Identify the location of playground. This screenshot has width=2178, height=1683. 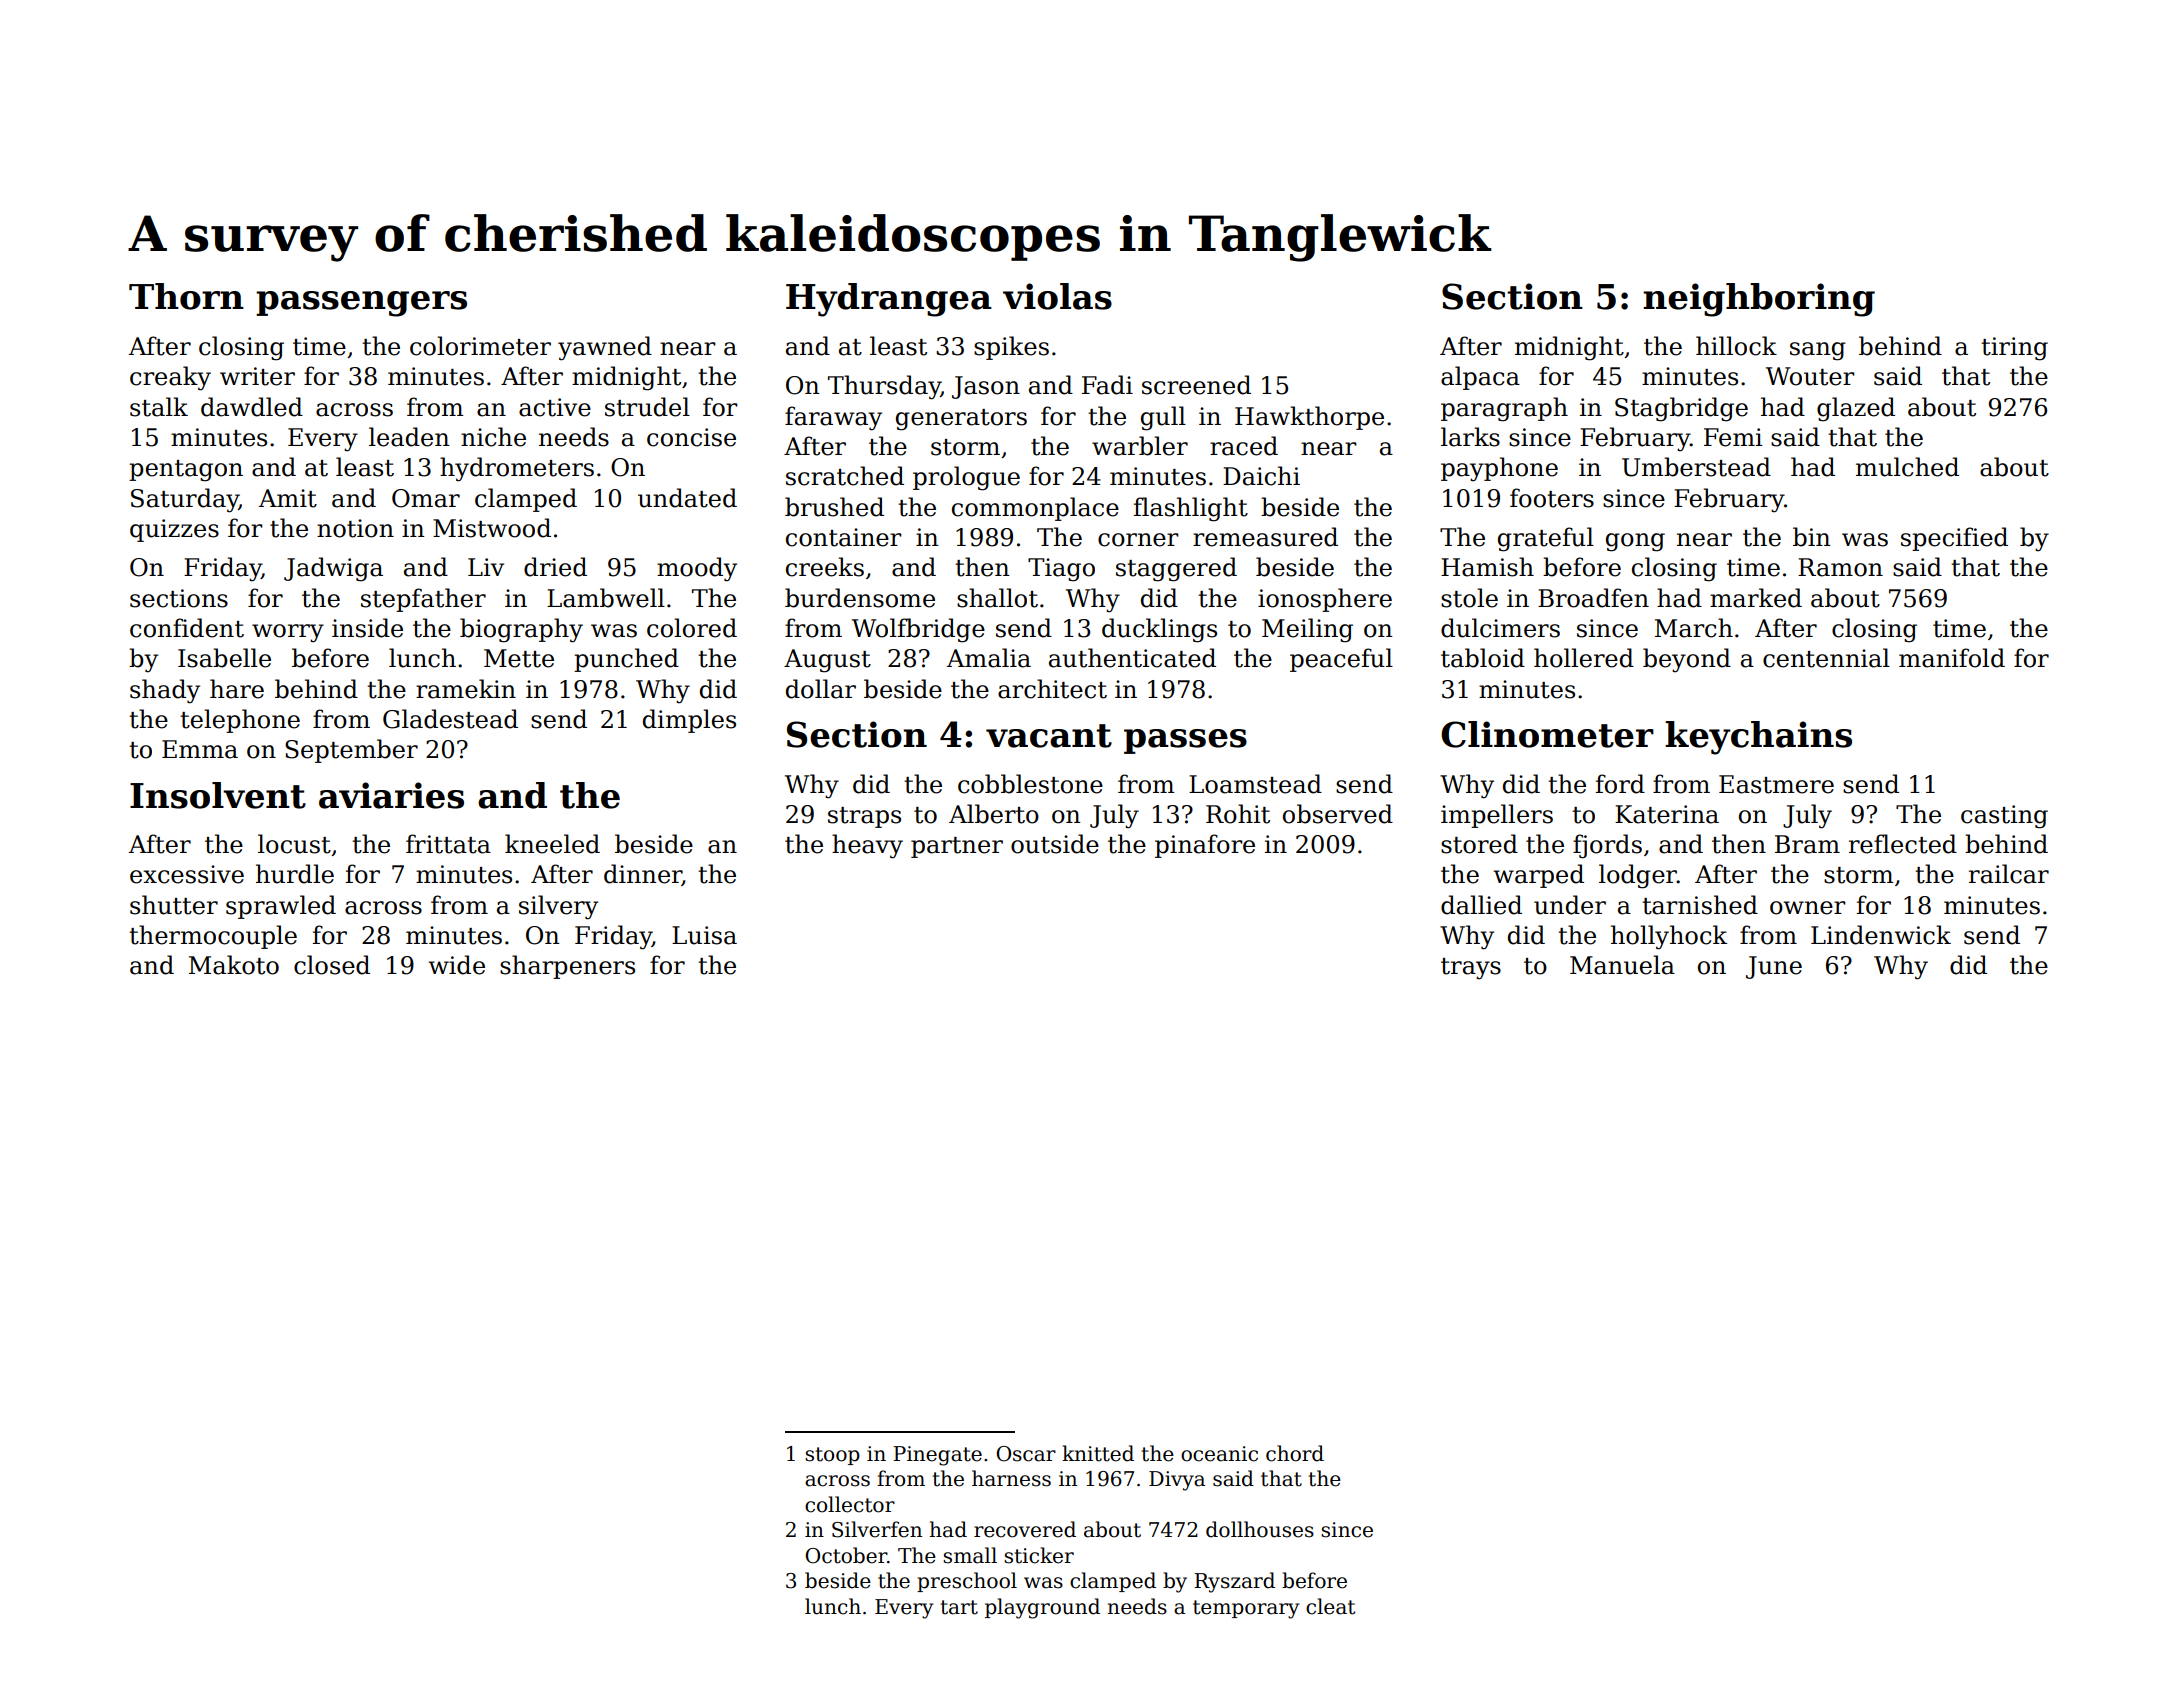
(1042, 1608).
